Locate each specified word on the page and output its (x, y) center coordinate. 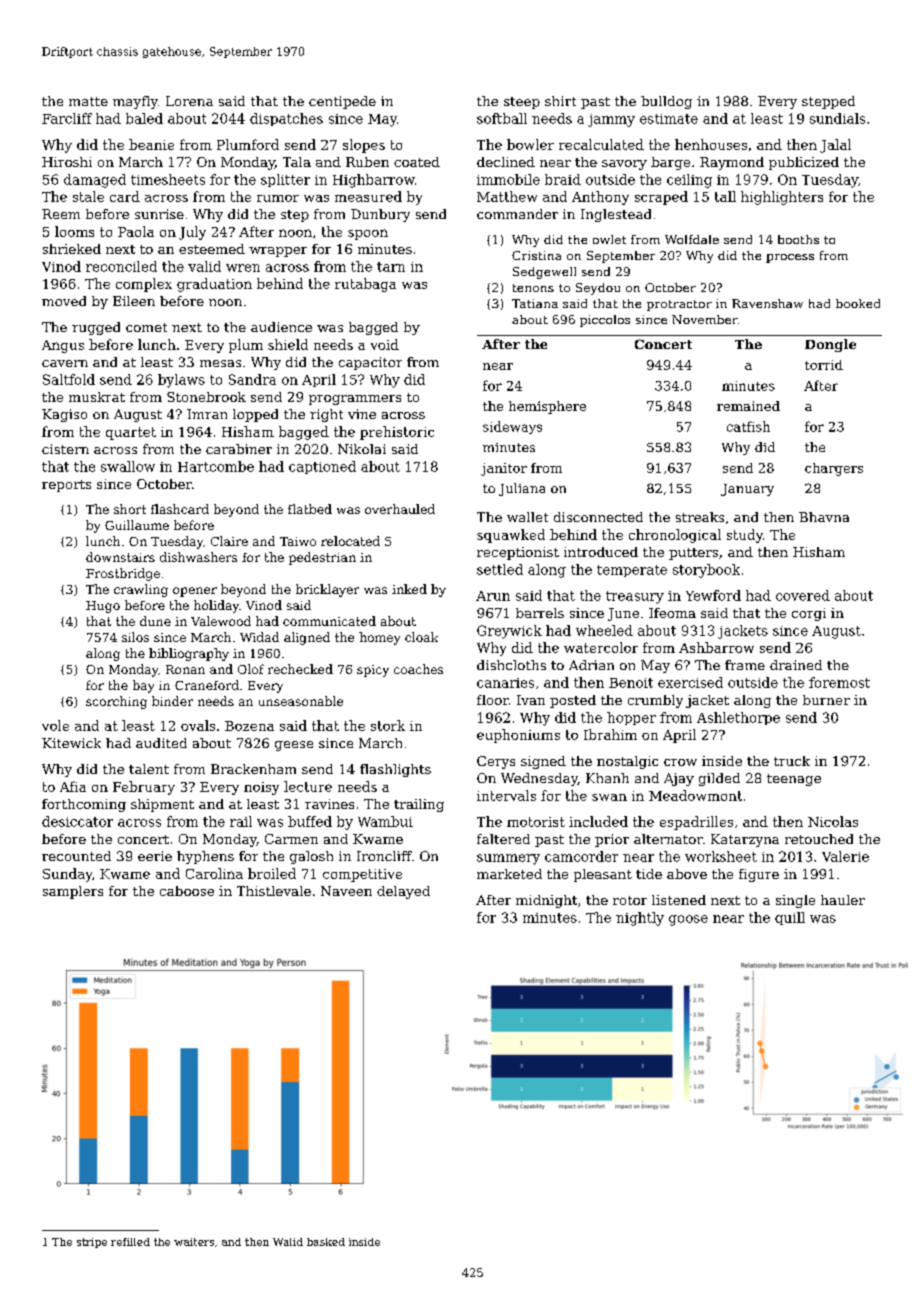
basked (326, 1242)
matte (88, 101)
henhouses (711, 144)
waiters (194, 1242)
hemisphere (547, 407)
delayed (403, 892)
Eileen (134, 301)
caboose (187, 891)
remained (748, 406)
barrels (540, 613)
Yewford (713, 595)
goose (688, 920)
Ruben (367, 162)
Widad (259, 637)
